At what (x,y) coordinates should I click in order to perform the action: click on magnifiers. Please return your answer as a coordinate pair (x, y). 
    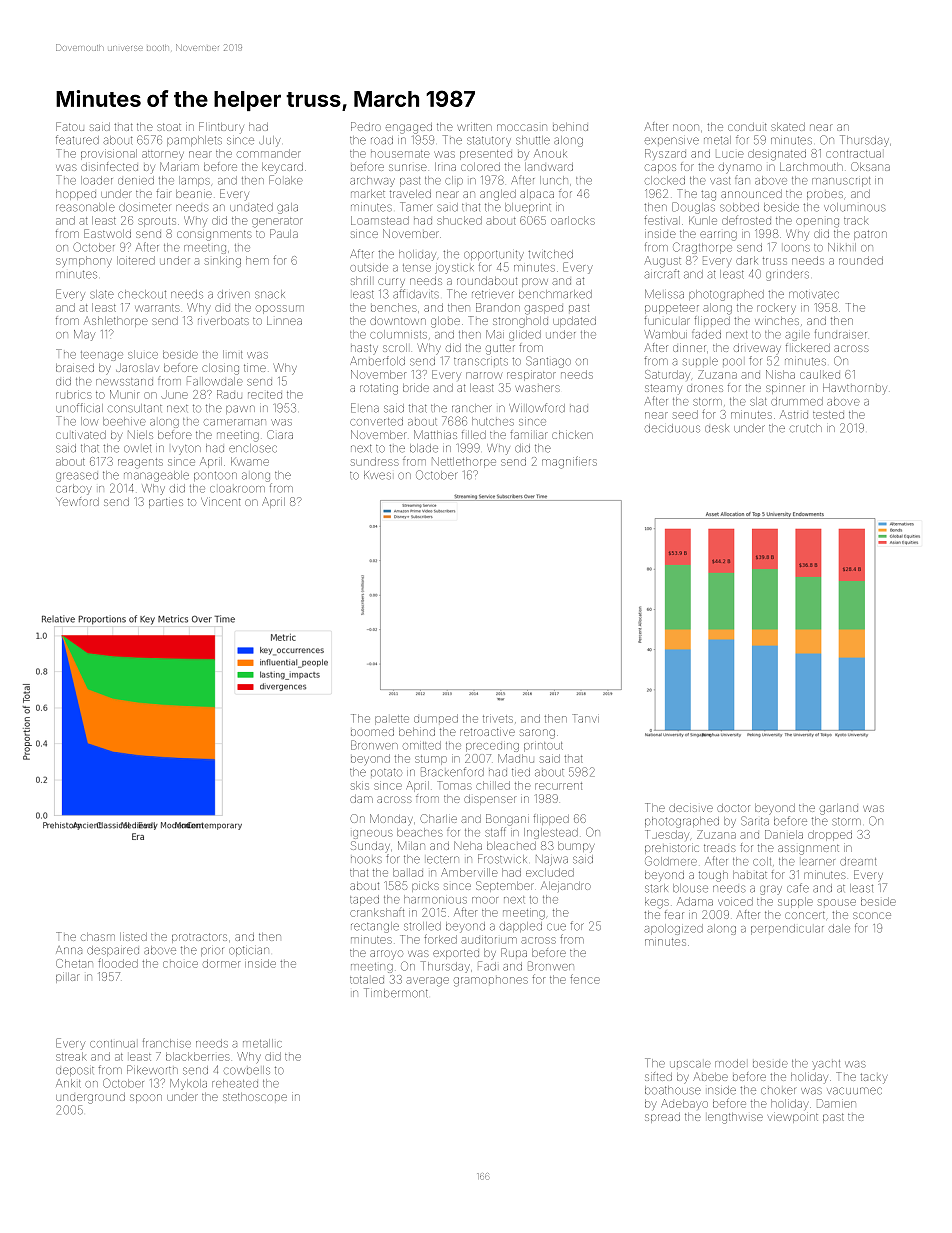
    Looking at the image, I should click on (569, 462).
